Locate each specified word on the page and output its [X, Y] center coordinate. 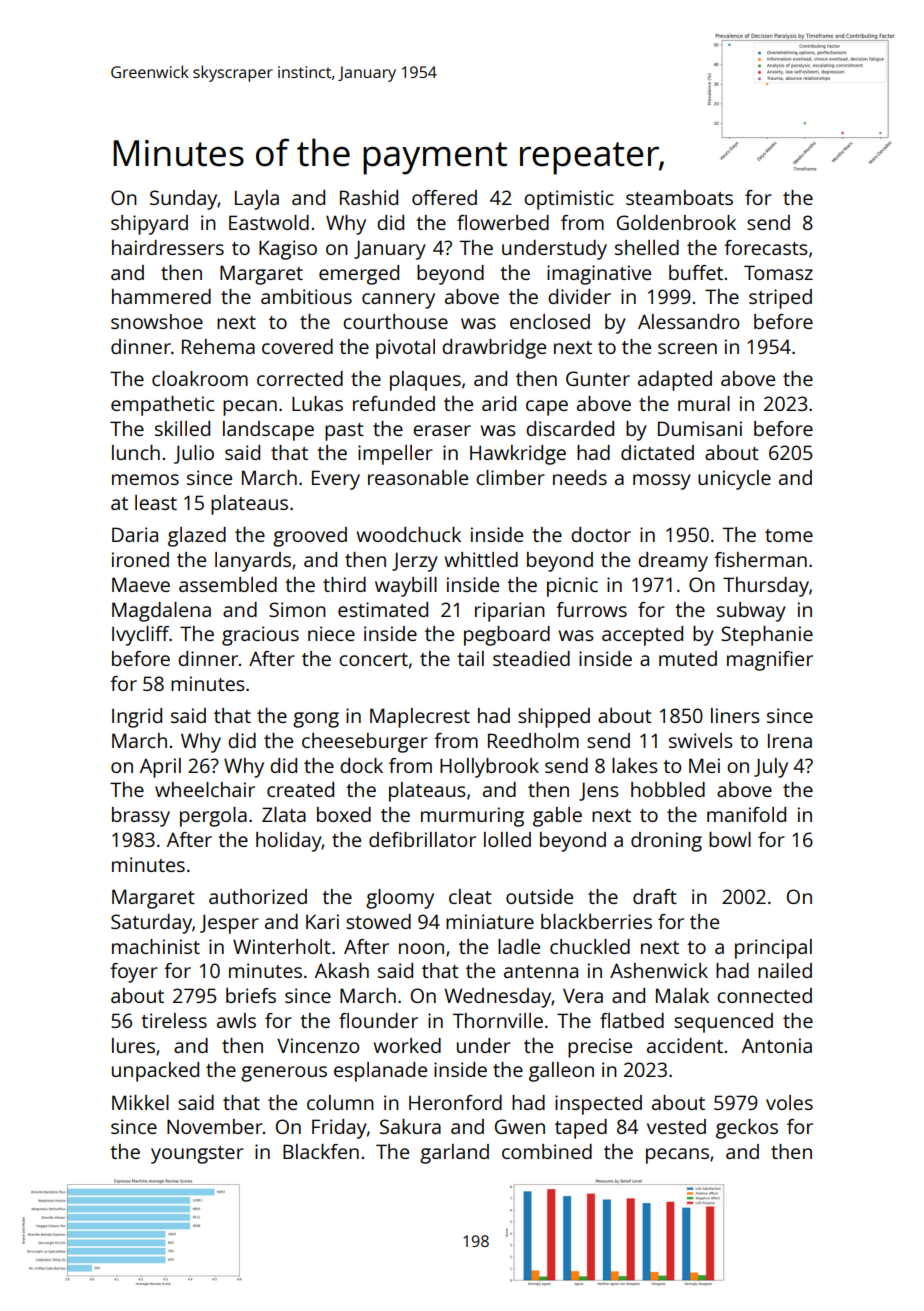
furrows [591, 609]
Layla [257, 200]
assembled [228, 584]
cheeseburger [365, 743]
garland [454, 1154]
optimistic [569, 200]
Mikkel [140, 1102]
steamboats [679, 197]
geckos [747, 1129]
